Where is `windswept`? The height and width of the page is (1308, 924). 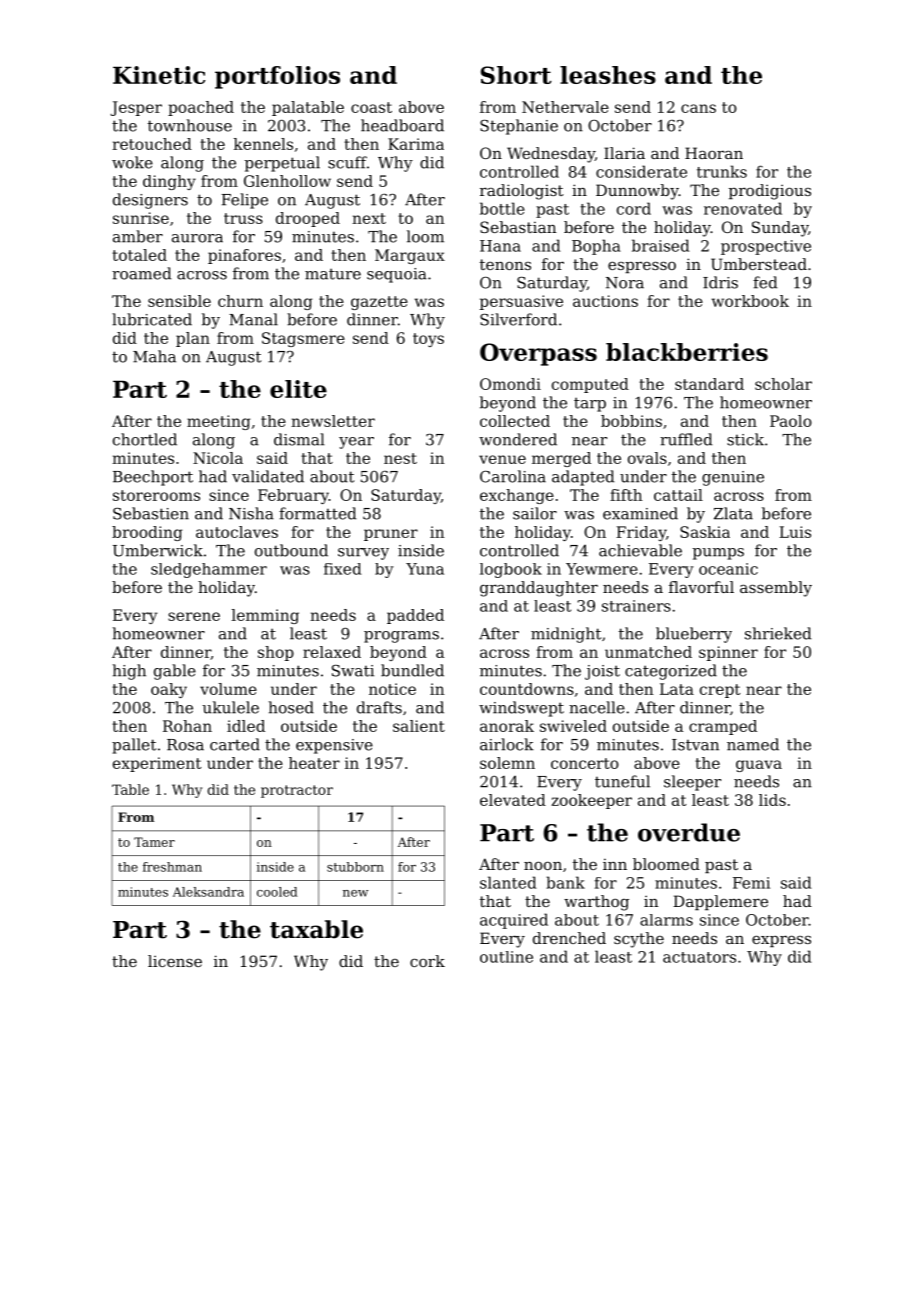 windswept is located at coordinates (521, 709).
